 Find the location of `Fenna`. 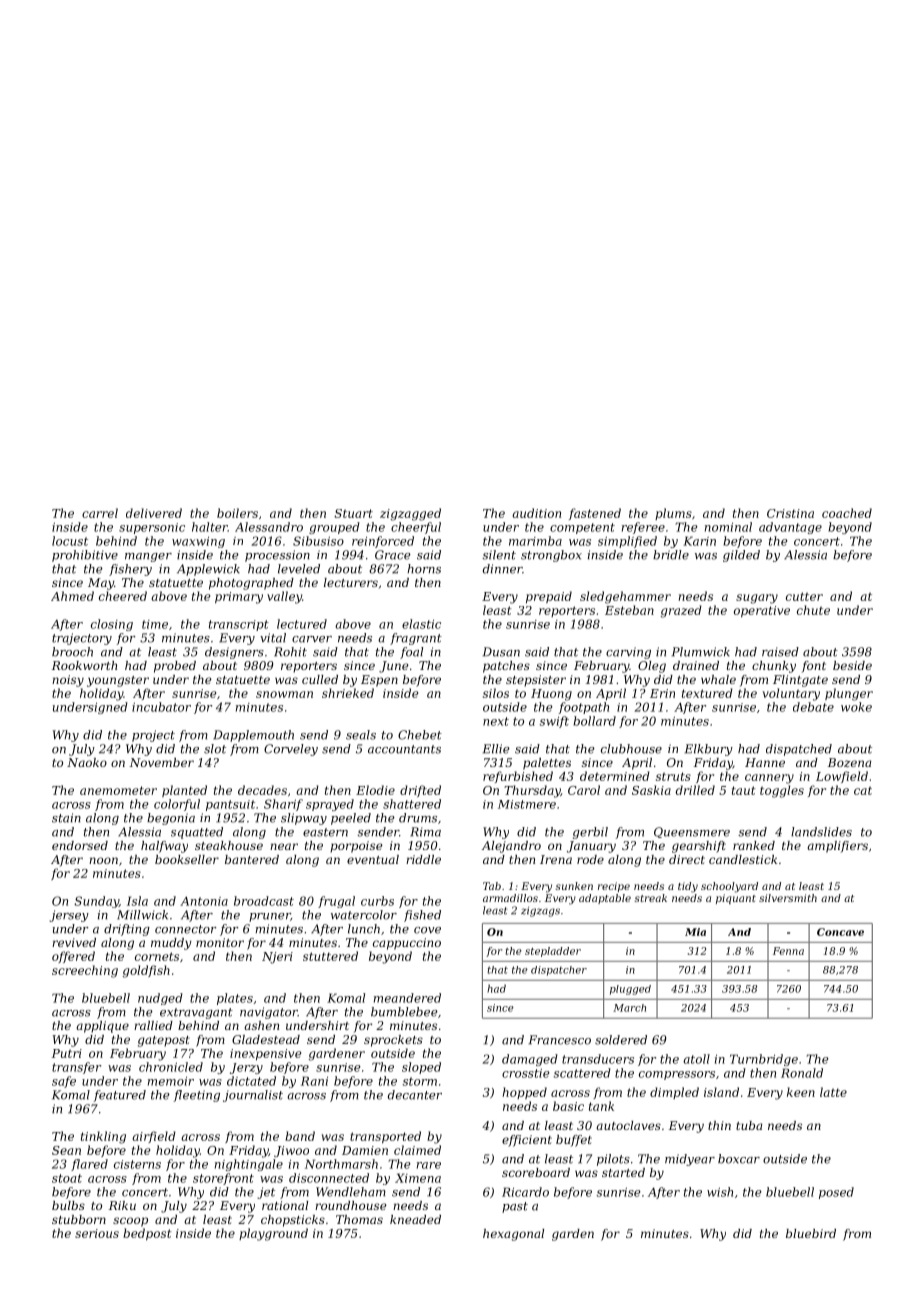

Fenna is located at coordinates (788, 951).
